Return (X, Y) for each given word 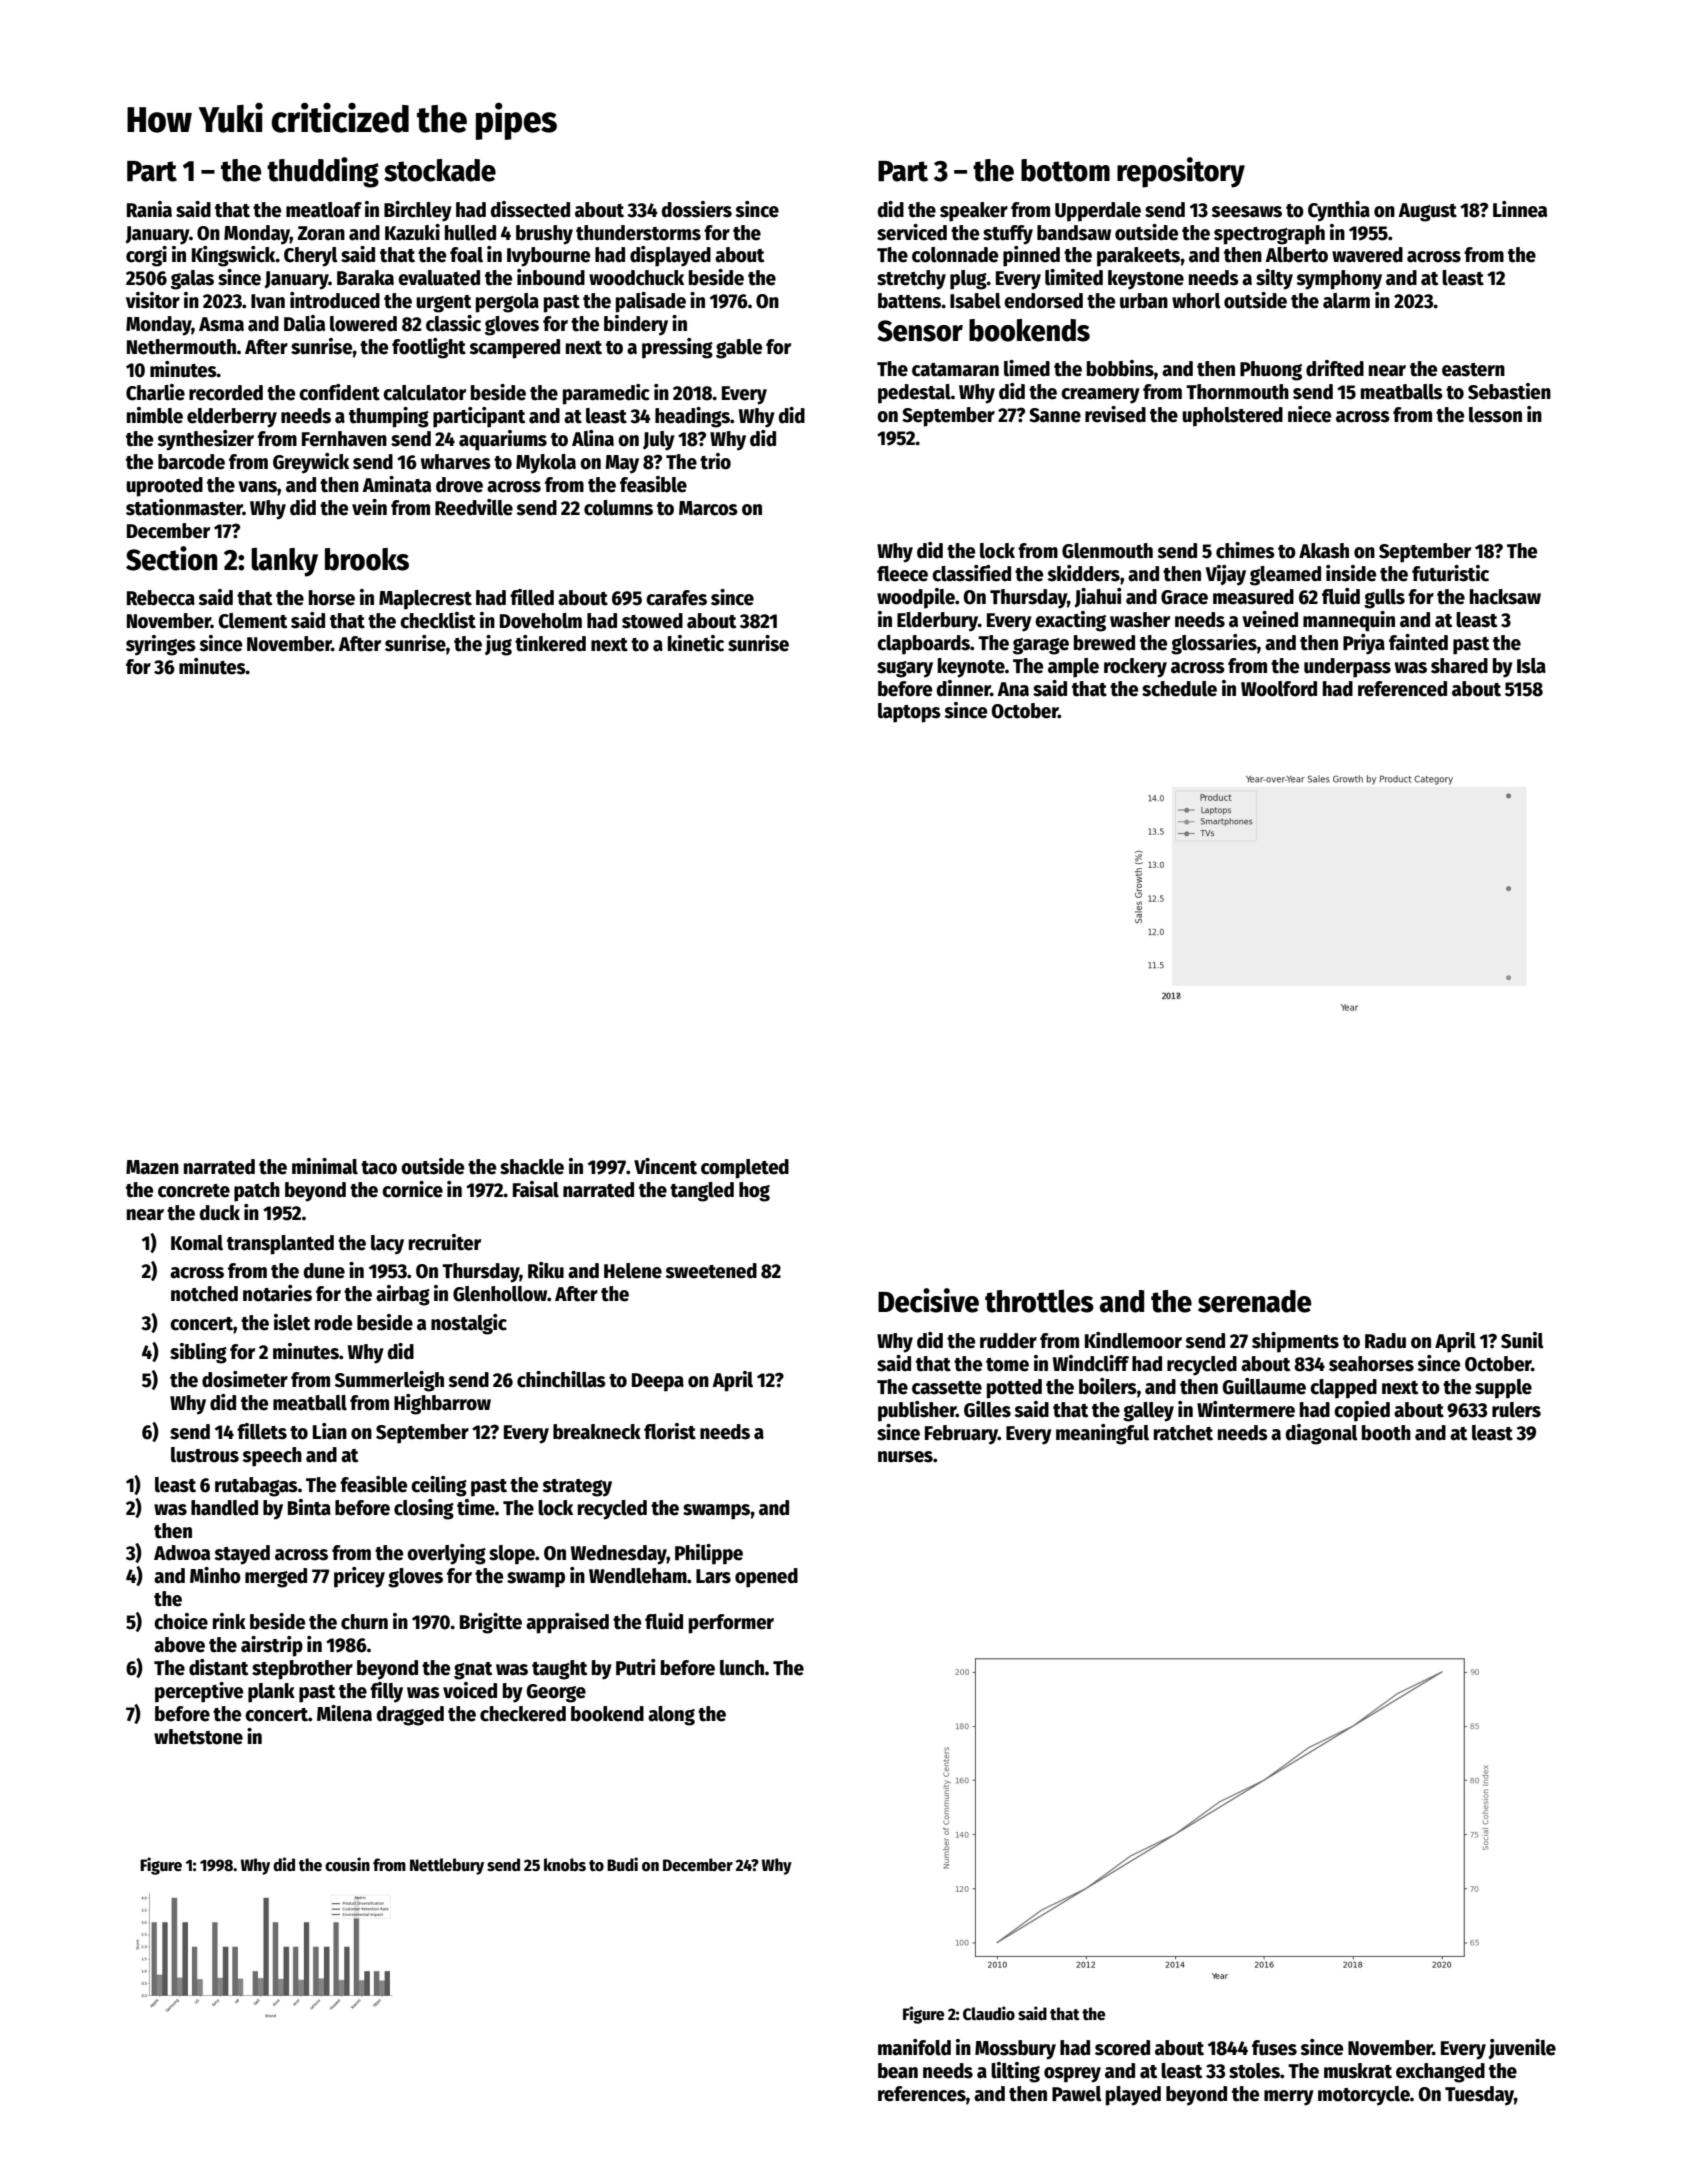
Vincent (665, 1166)
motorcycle (1364, 2096)
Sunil (1522, 1340)
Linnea (1520, 209)
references (922, 2094)
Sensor (920, 331)
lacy (387, 1245)
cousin (347, 1864)
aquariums (503, 440)
